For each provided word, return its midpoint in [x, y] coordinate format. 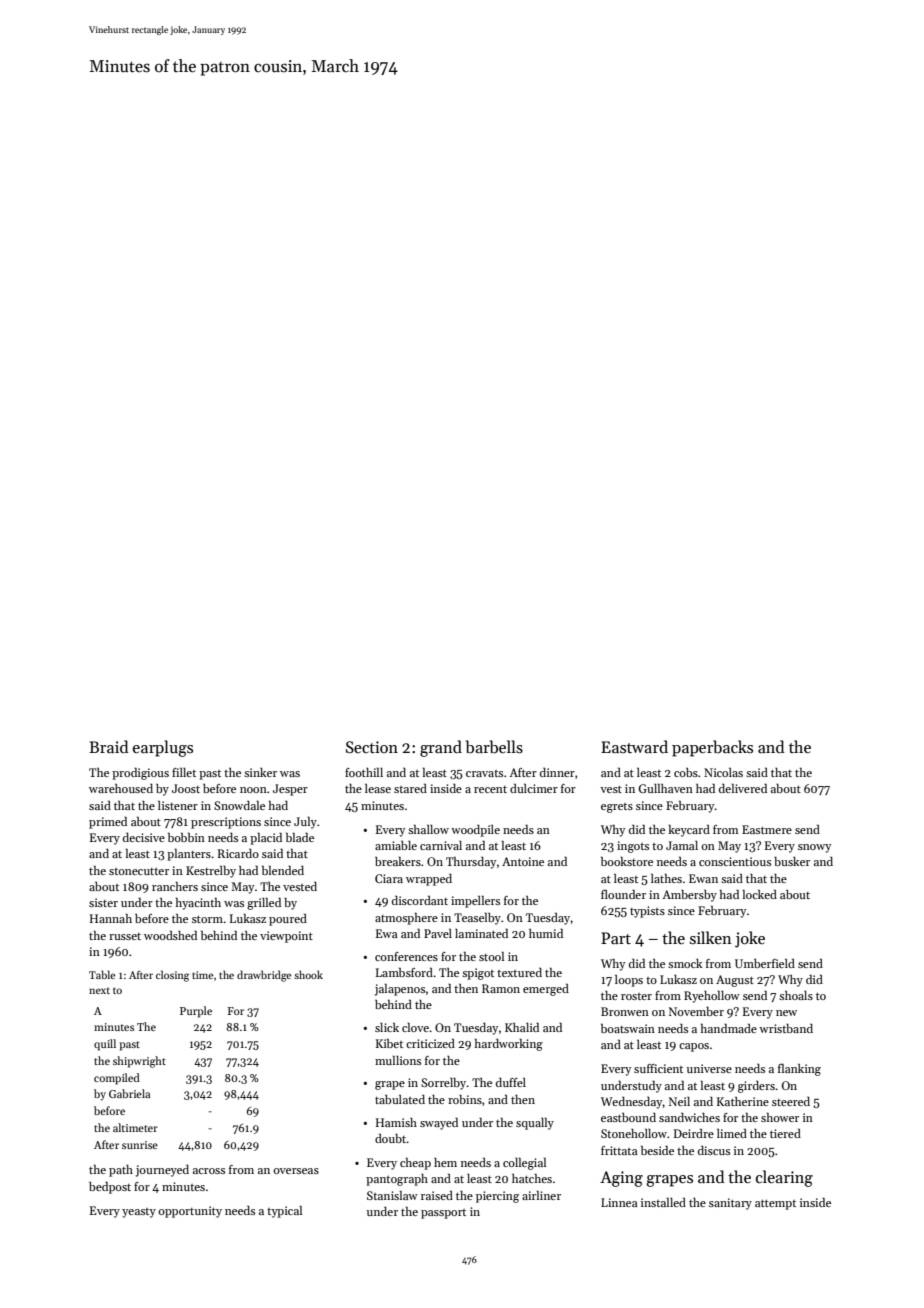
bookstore [627, 861]
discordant [420, 900]
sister [103, 902]
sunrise [140, 1145]
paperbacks [712, 748]
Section [372, 747]
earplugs [163, 748]
